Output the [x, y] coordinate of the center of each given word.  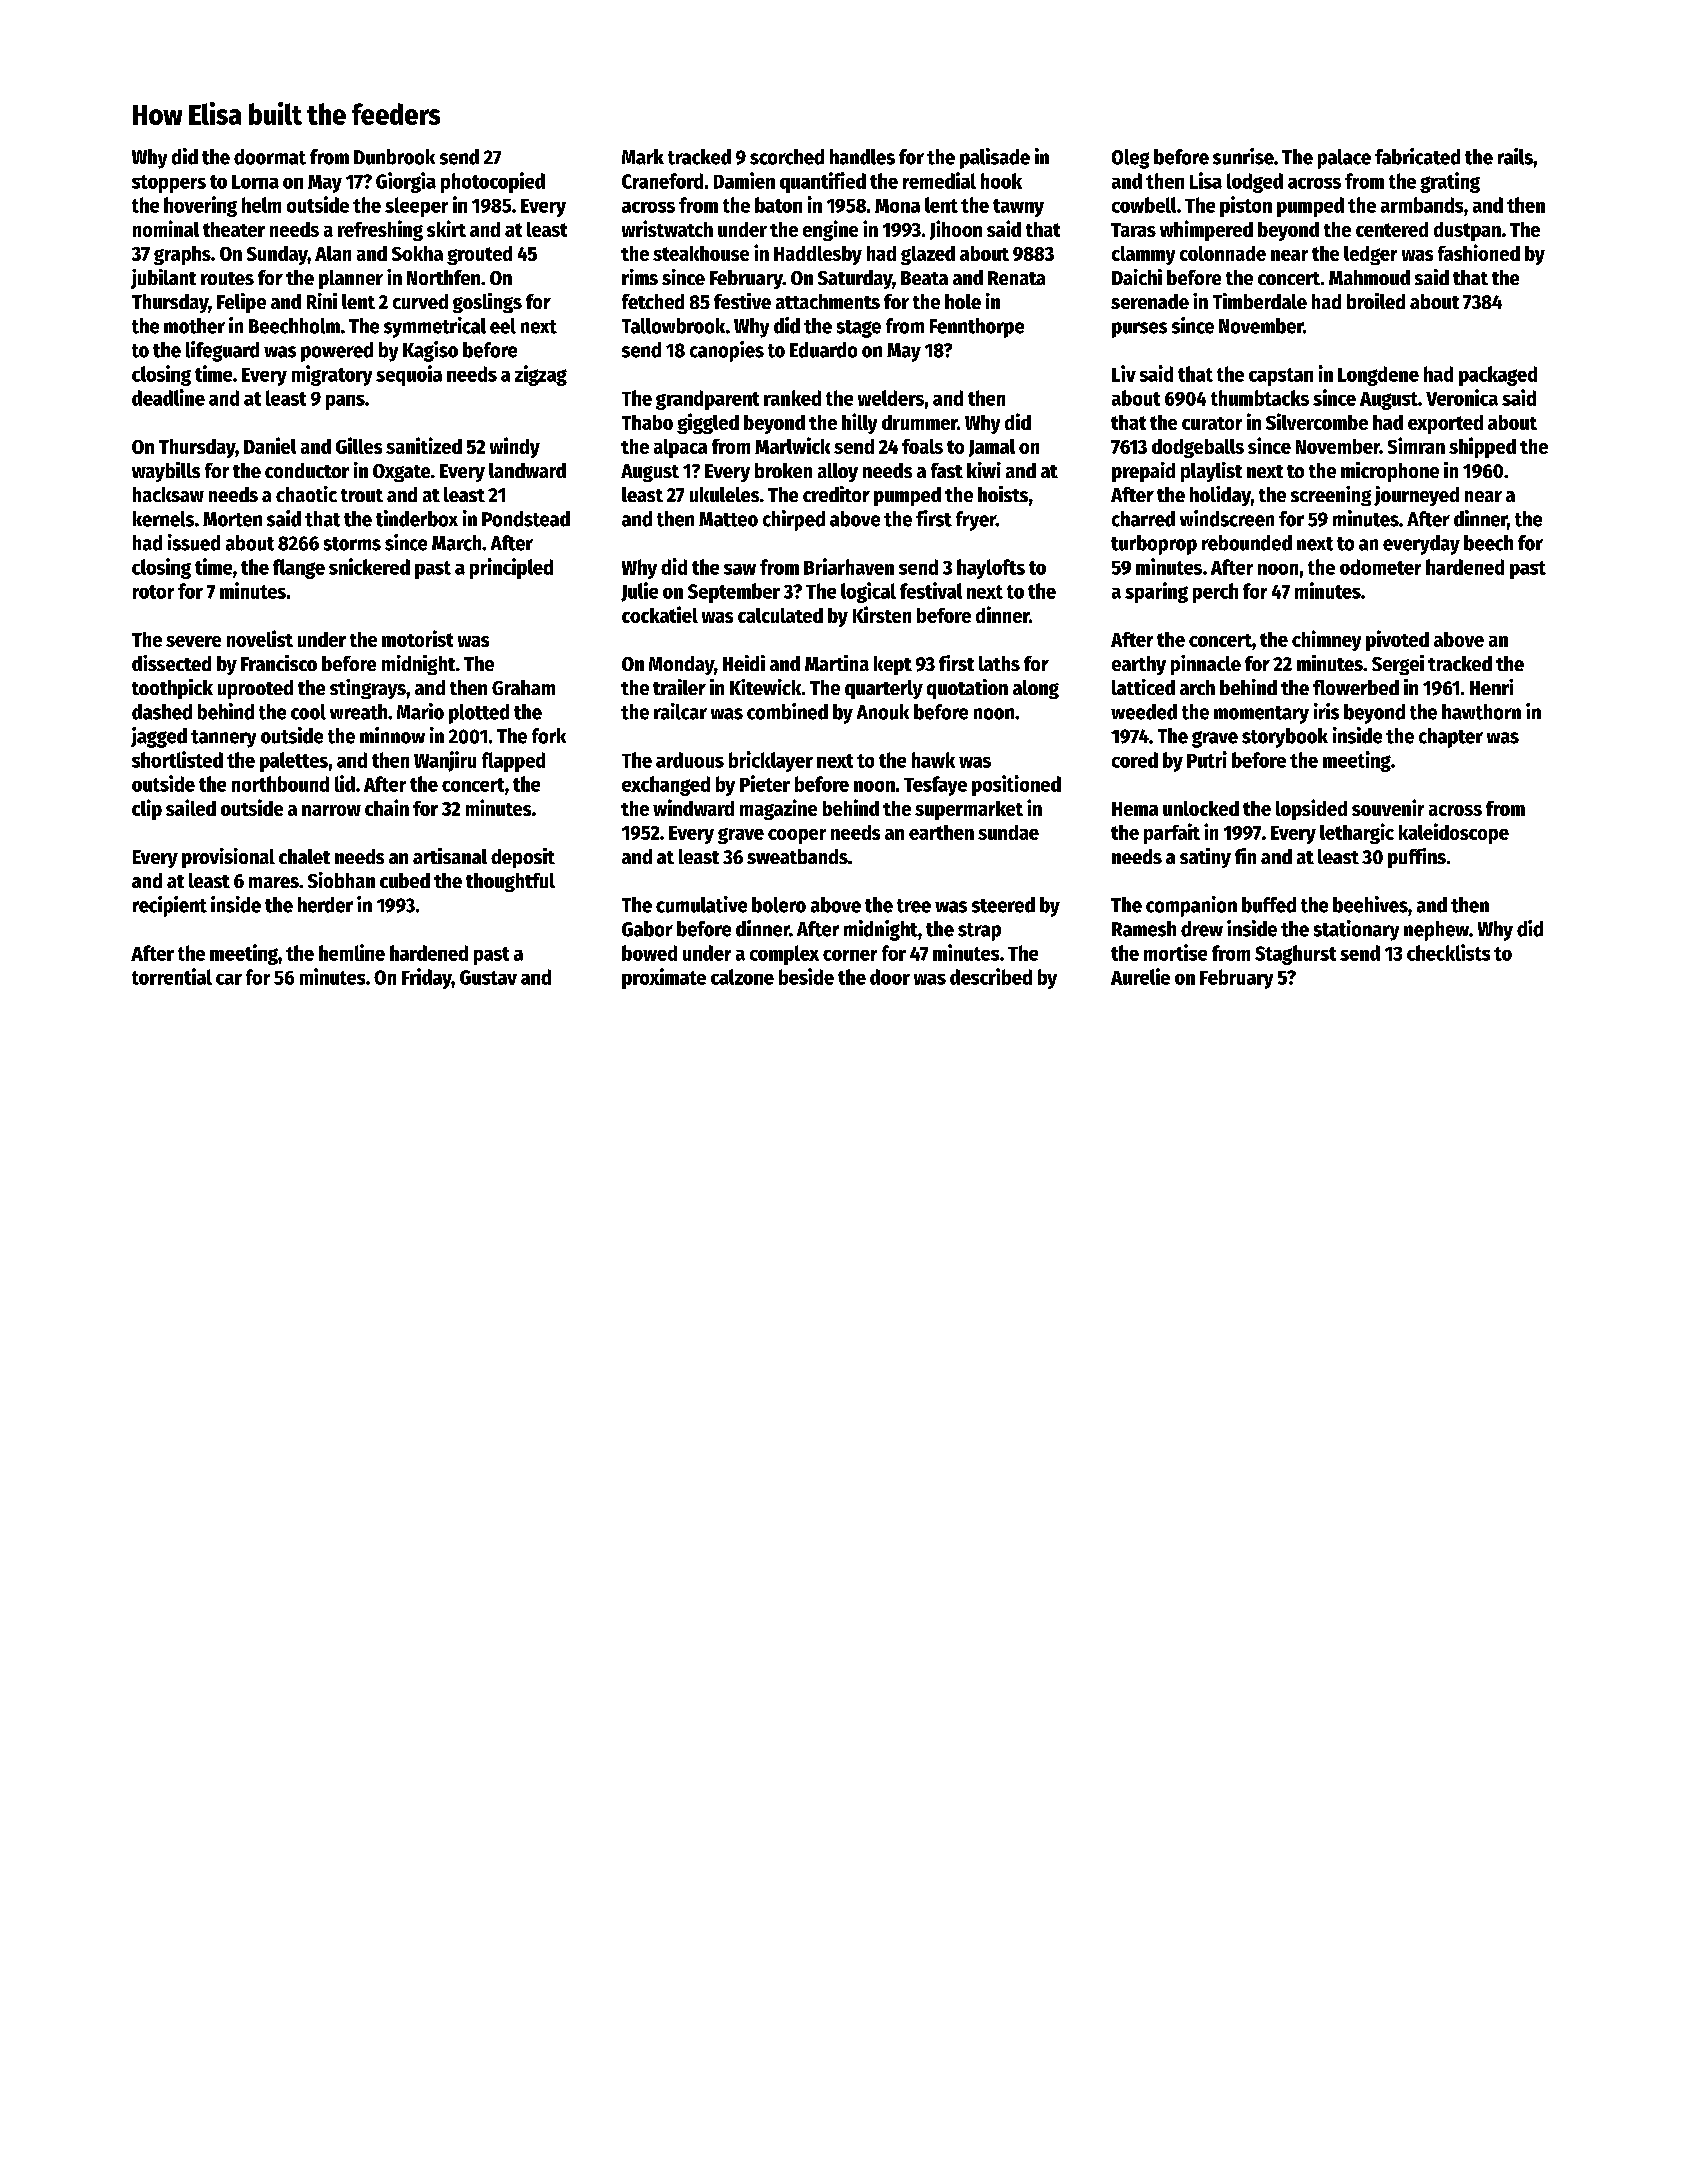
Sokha [417, 253]
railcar [680, 711]
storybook [1285, 738]
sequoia [409, 375]
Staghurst [1295, 955]
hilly [859, 423]
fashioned [1479, 252]
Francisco [279, 663]
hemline [352, 952]
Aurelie [1140, 976]
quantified [823, 182]
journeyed [1416, 496]
